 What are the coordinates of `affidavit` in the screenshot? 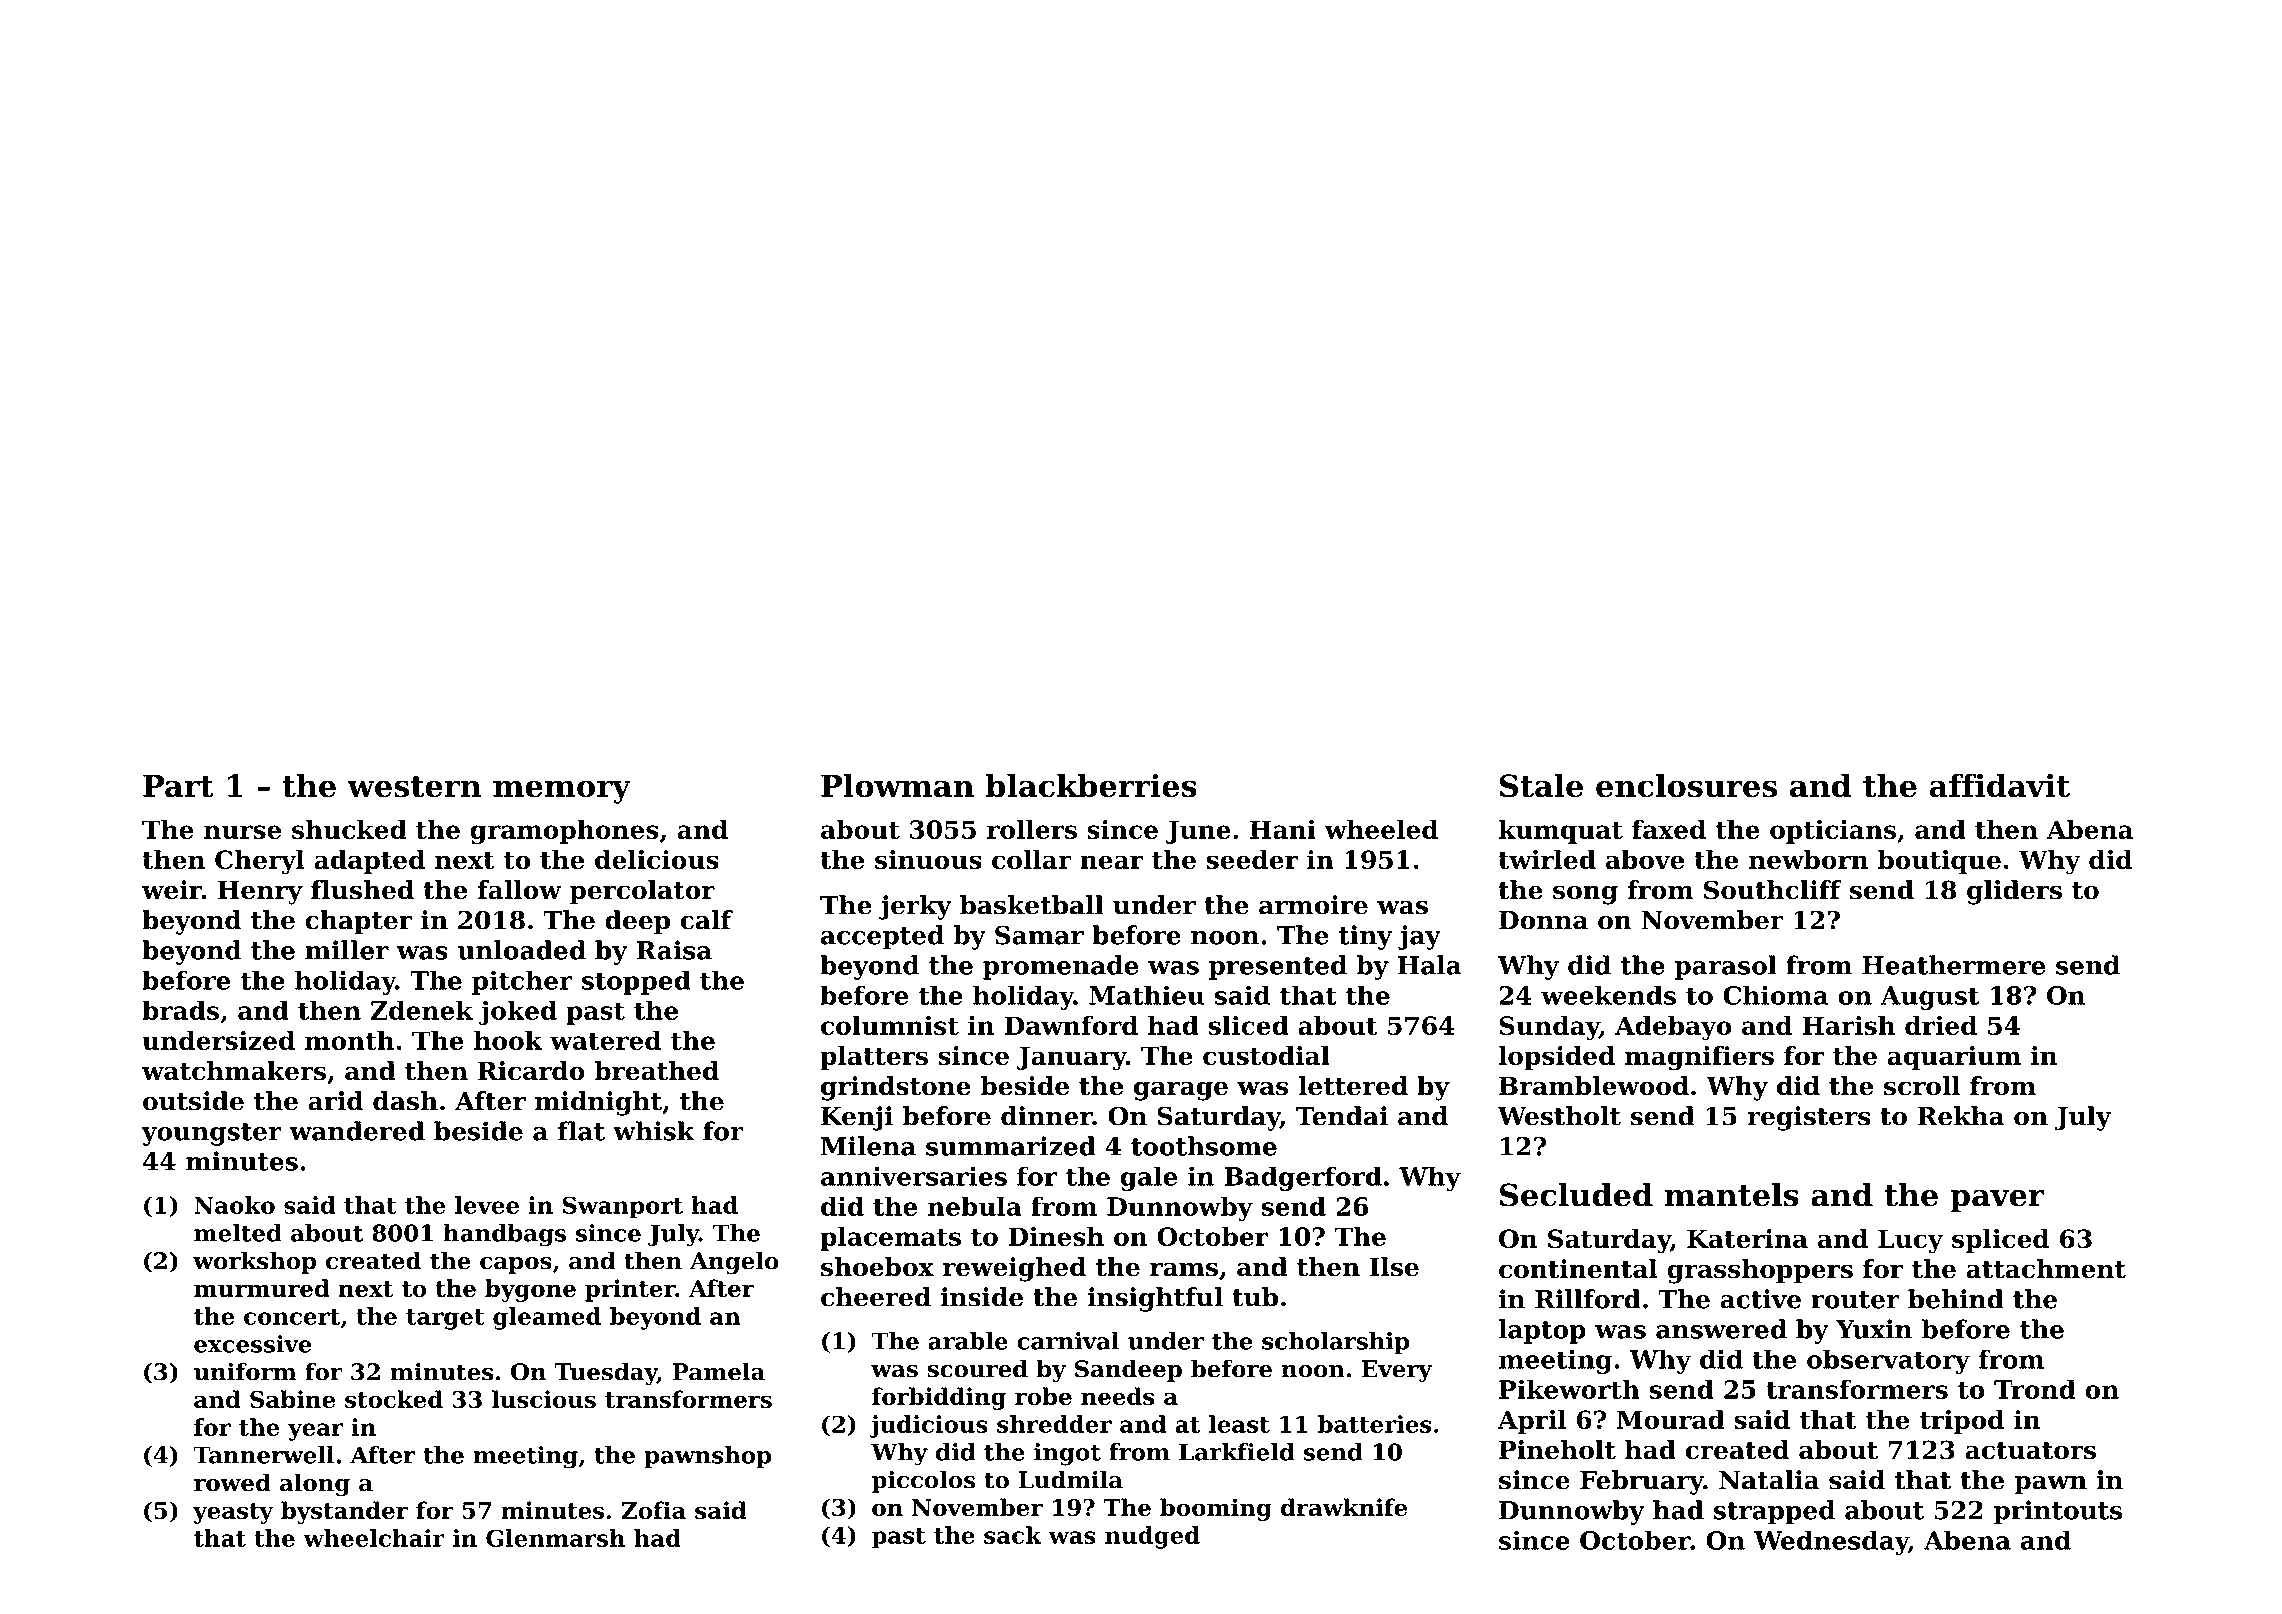 It's located at (1999, 785).
